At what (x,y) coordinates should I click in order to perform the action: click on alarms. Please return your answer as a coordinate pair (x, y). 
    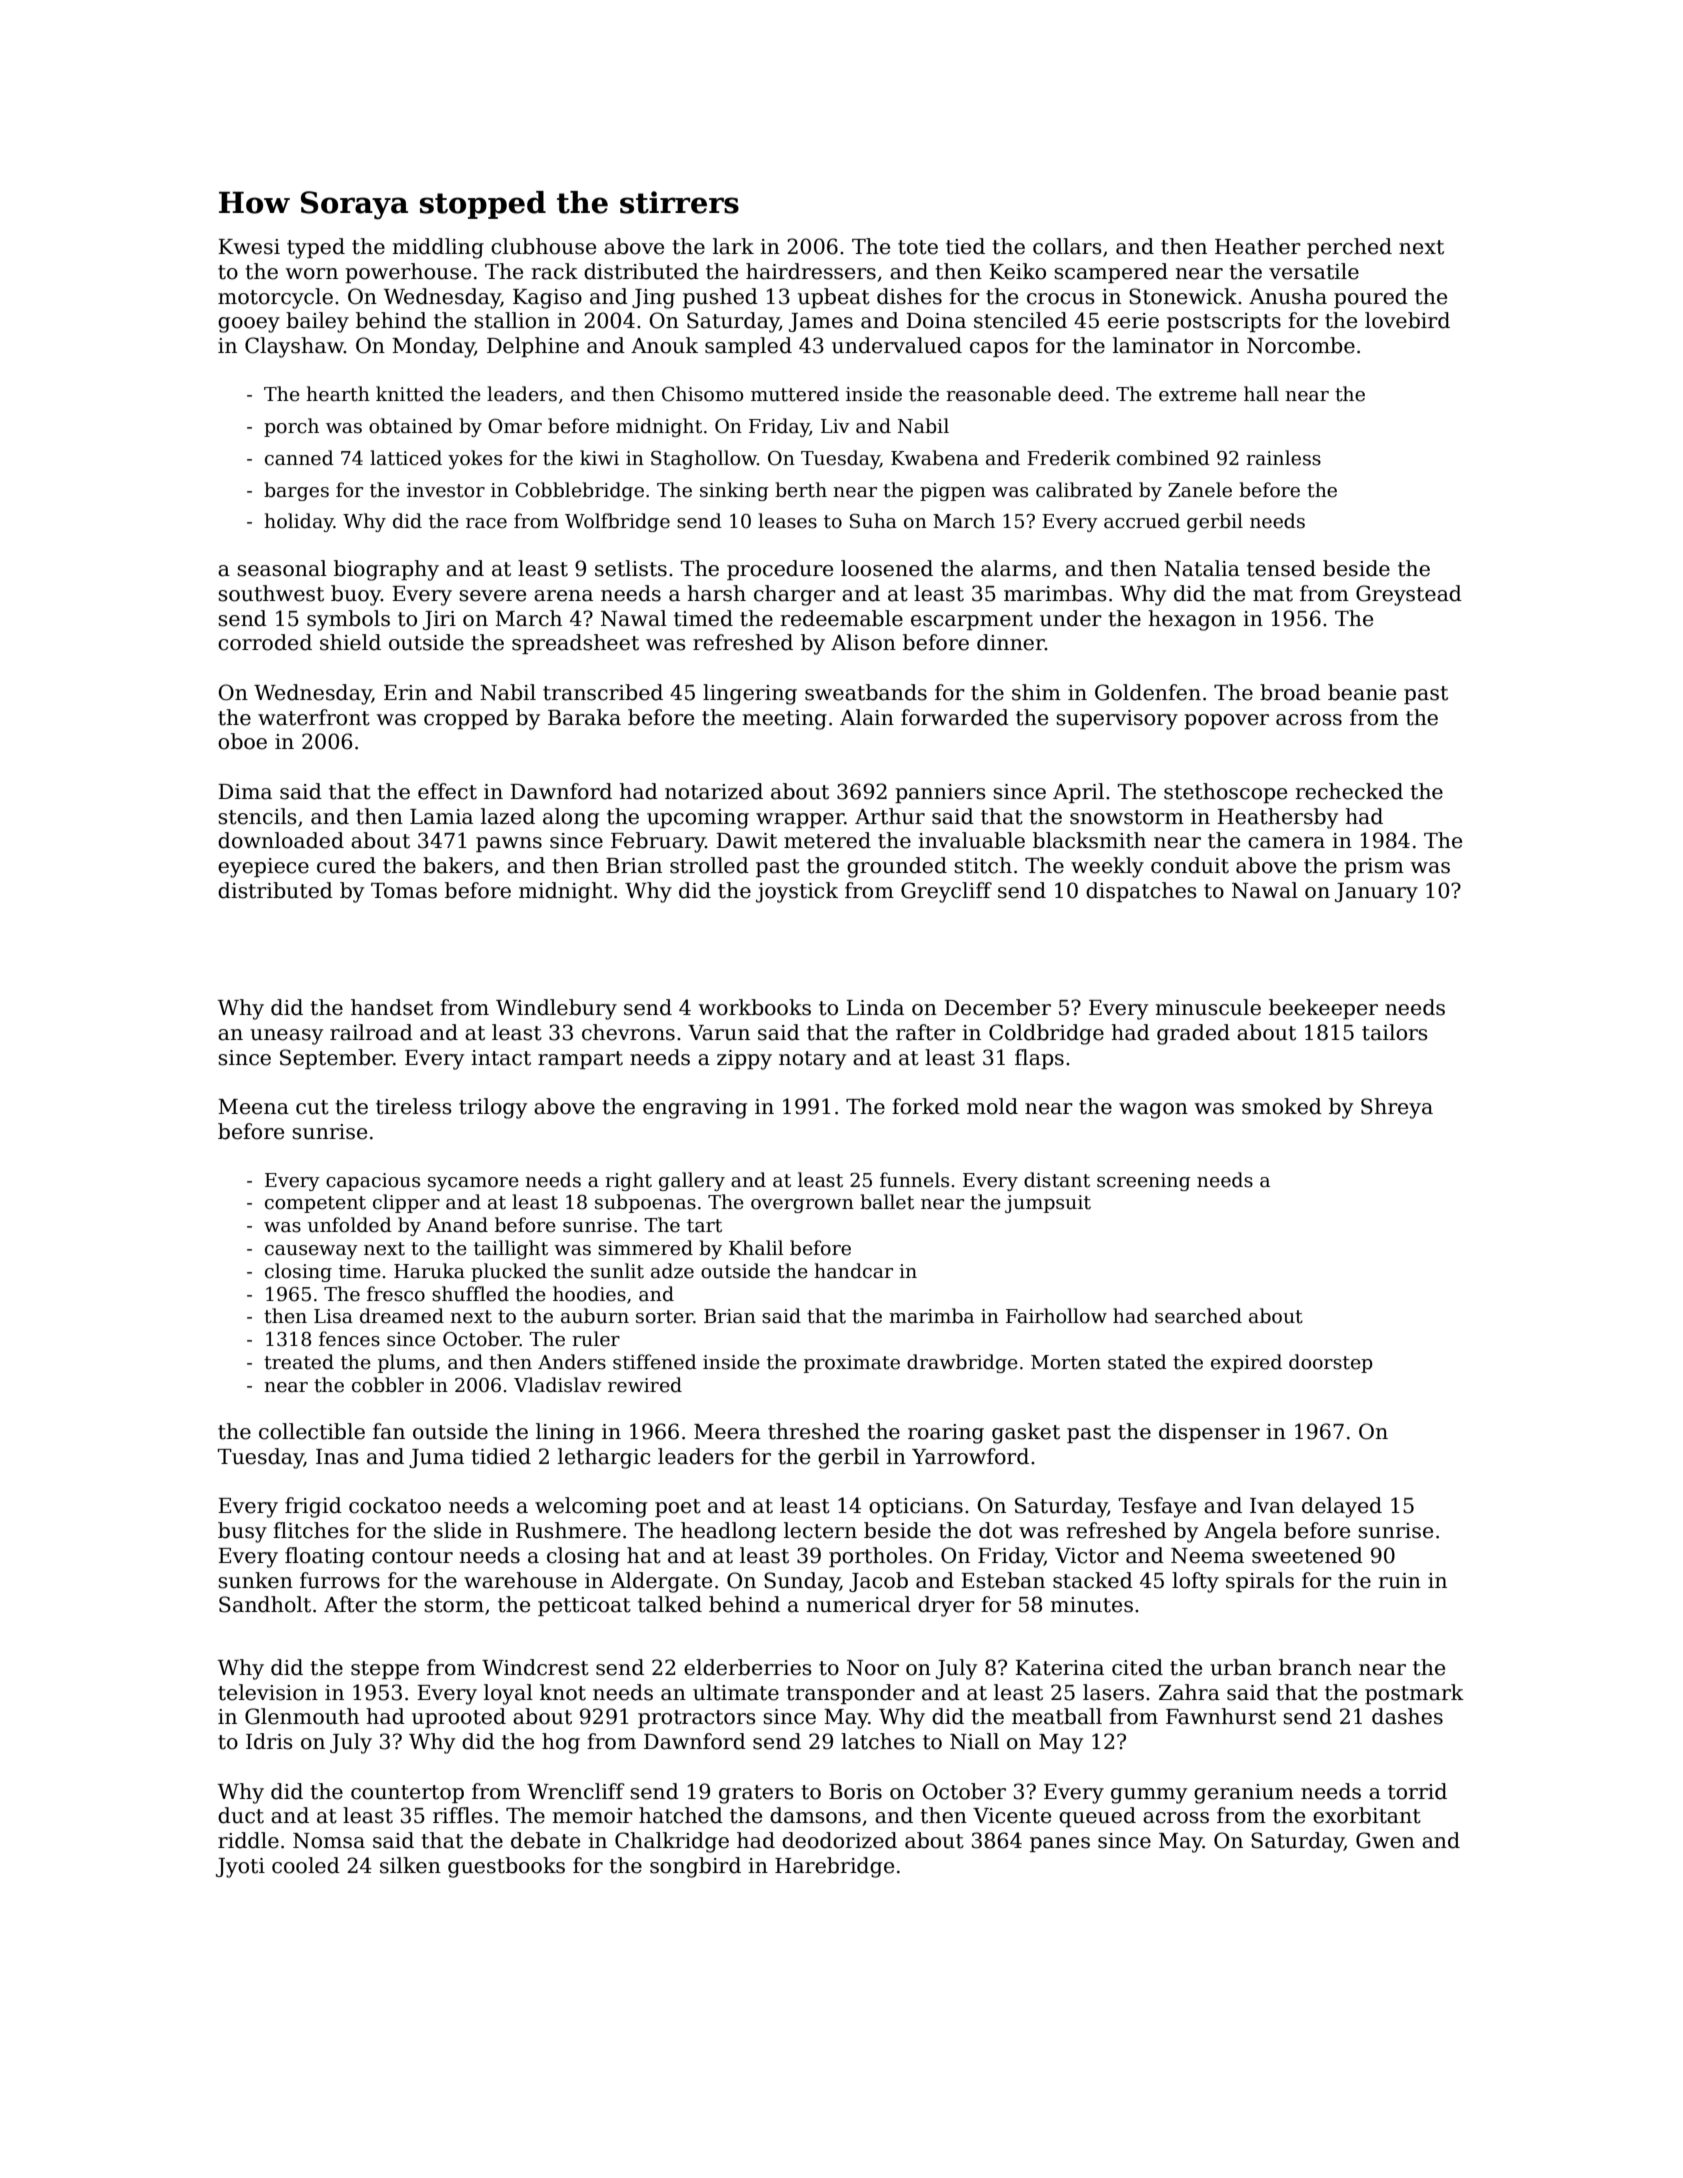
    Looking at the image, I should click on (1016, 568).
